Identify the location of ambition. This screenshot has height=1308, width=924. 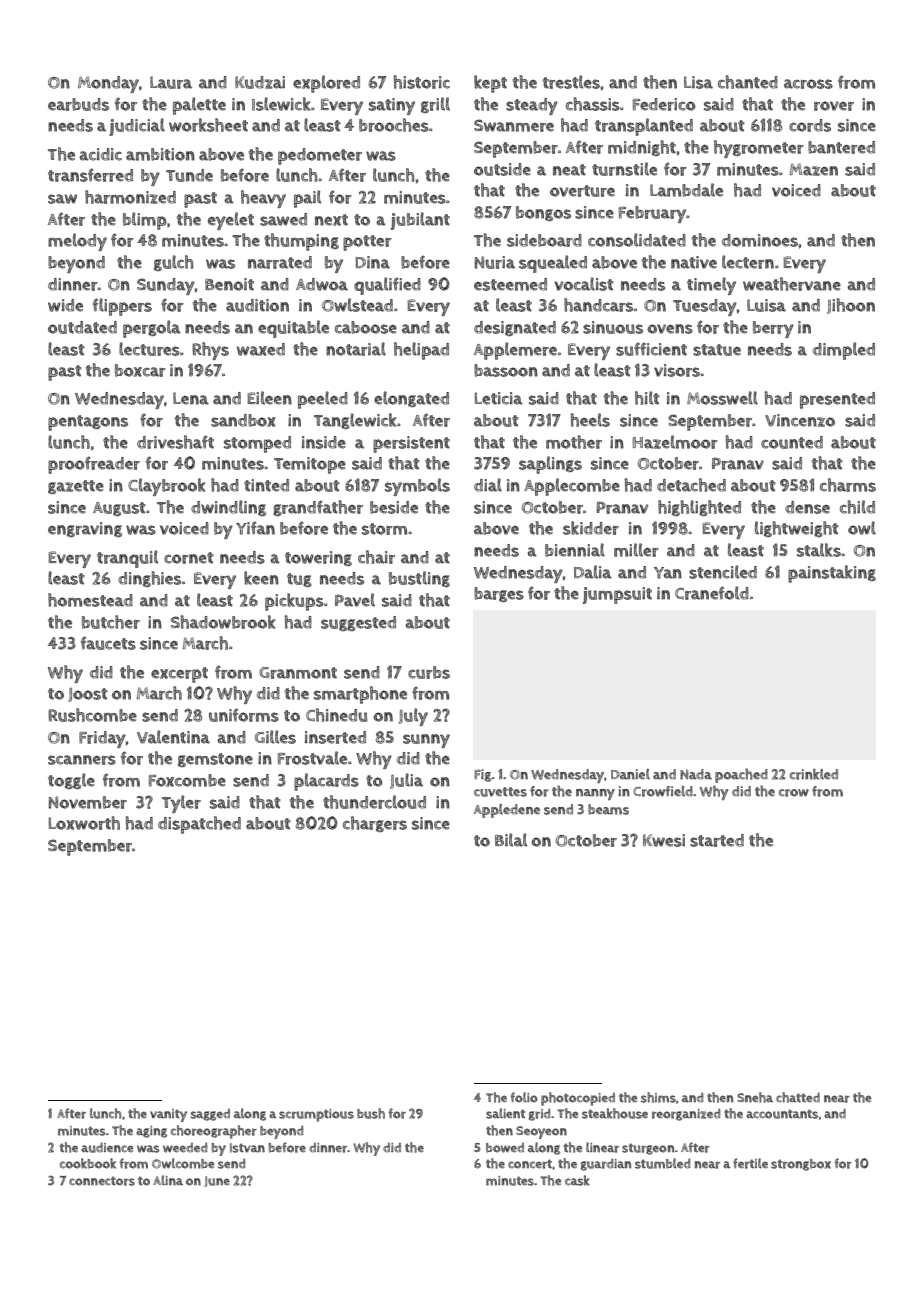
(160, 154).
